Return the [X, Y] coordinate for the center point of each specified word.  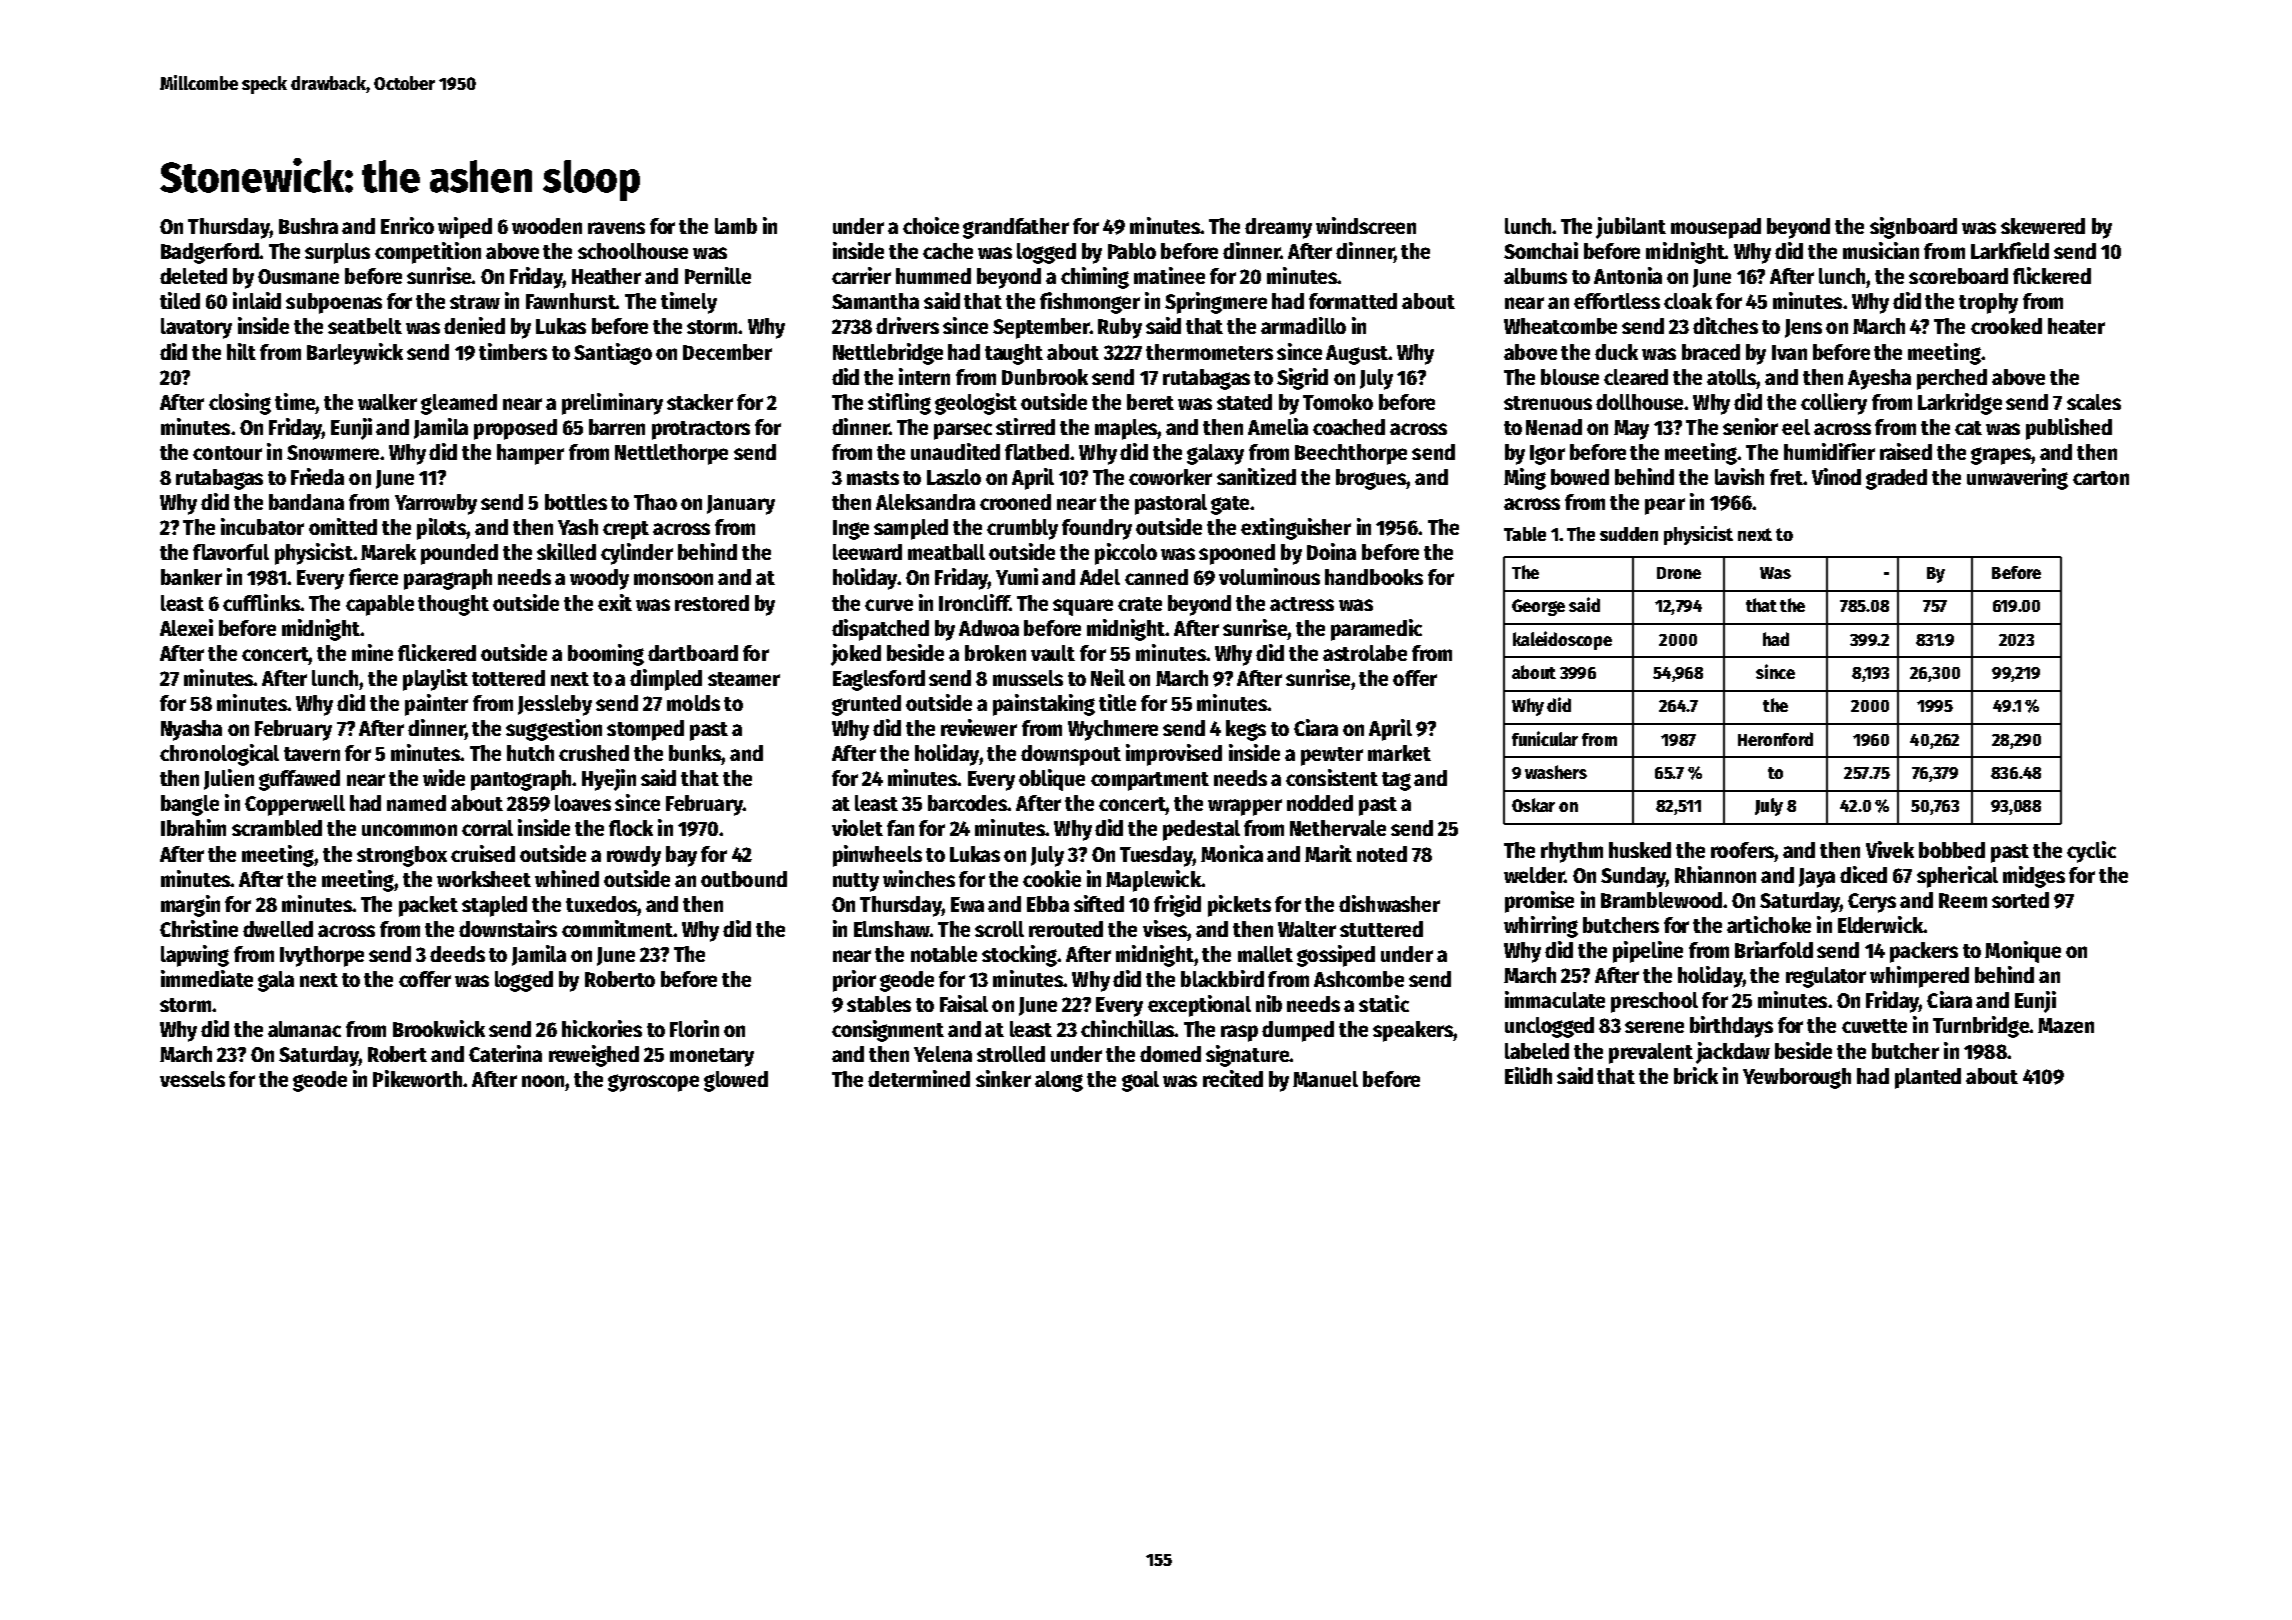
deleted [193, 276]
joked [856, 655]
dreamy [1278, 228]
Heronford [1775, 739]
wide [444, 777]
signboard [1913, 228]
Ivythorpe [322, 956]
